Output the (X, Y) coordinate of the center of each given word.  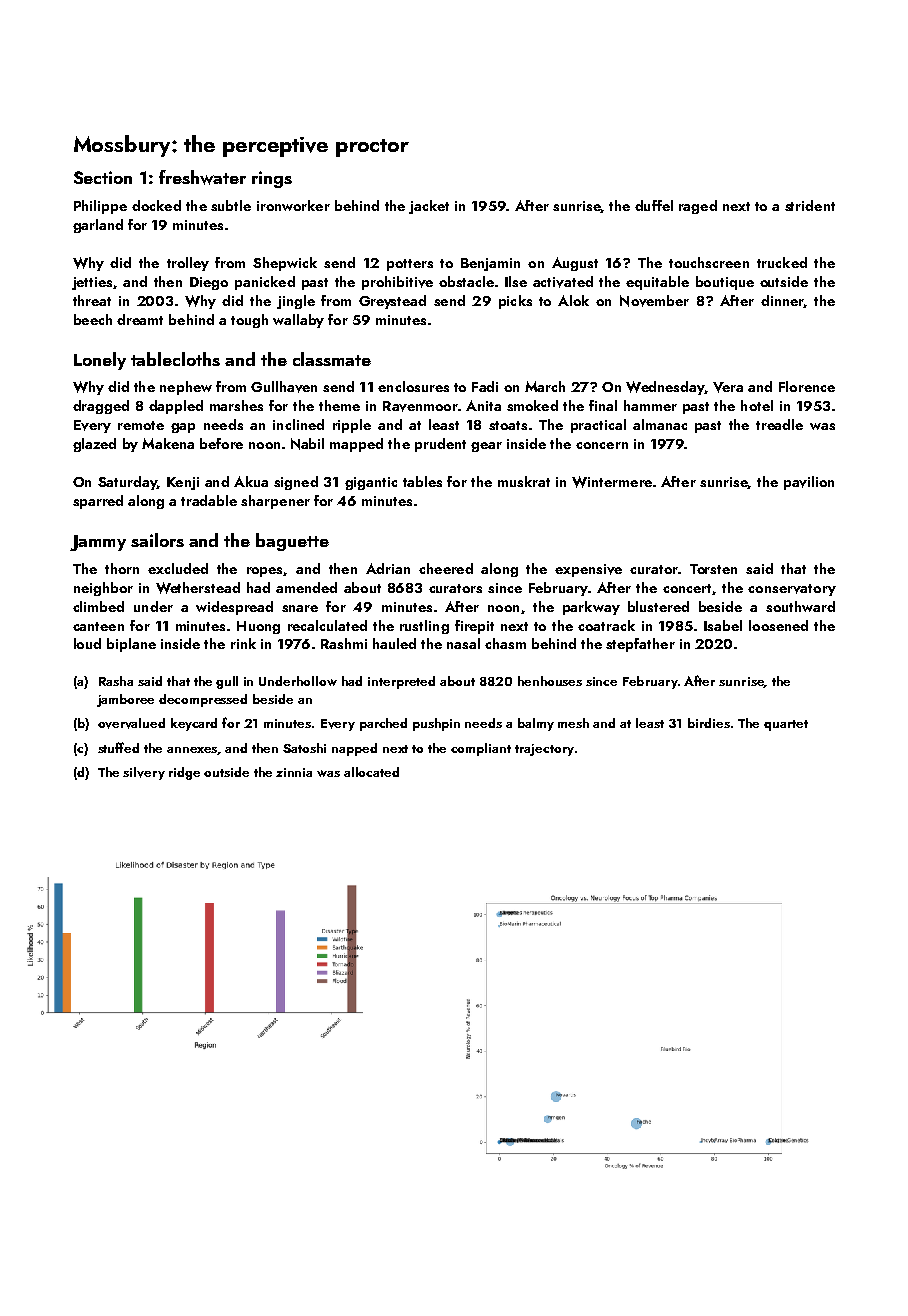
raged (698, 207)
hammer (650, 405)
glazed (94, 445)
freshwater (202, 177)
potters (410, 265)
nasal (463, 643)
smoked (532, 405)
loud (87, 643)
